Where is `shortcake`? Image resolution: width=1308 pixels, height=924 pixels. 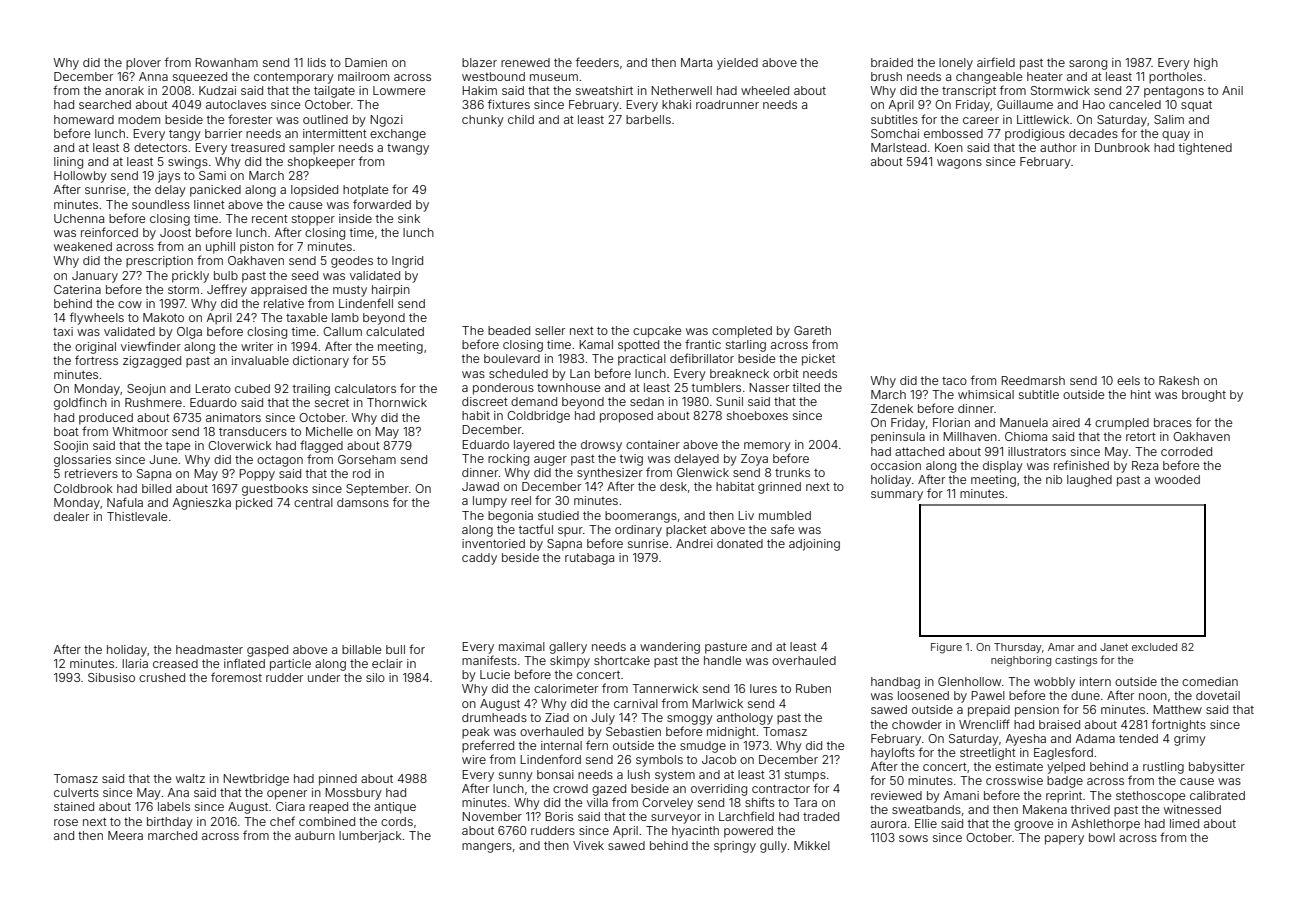 shortcake is located at coordinates (622, 660).
